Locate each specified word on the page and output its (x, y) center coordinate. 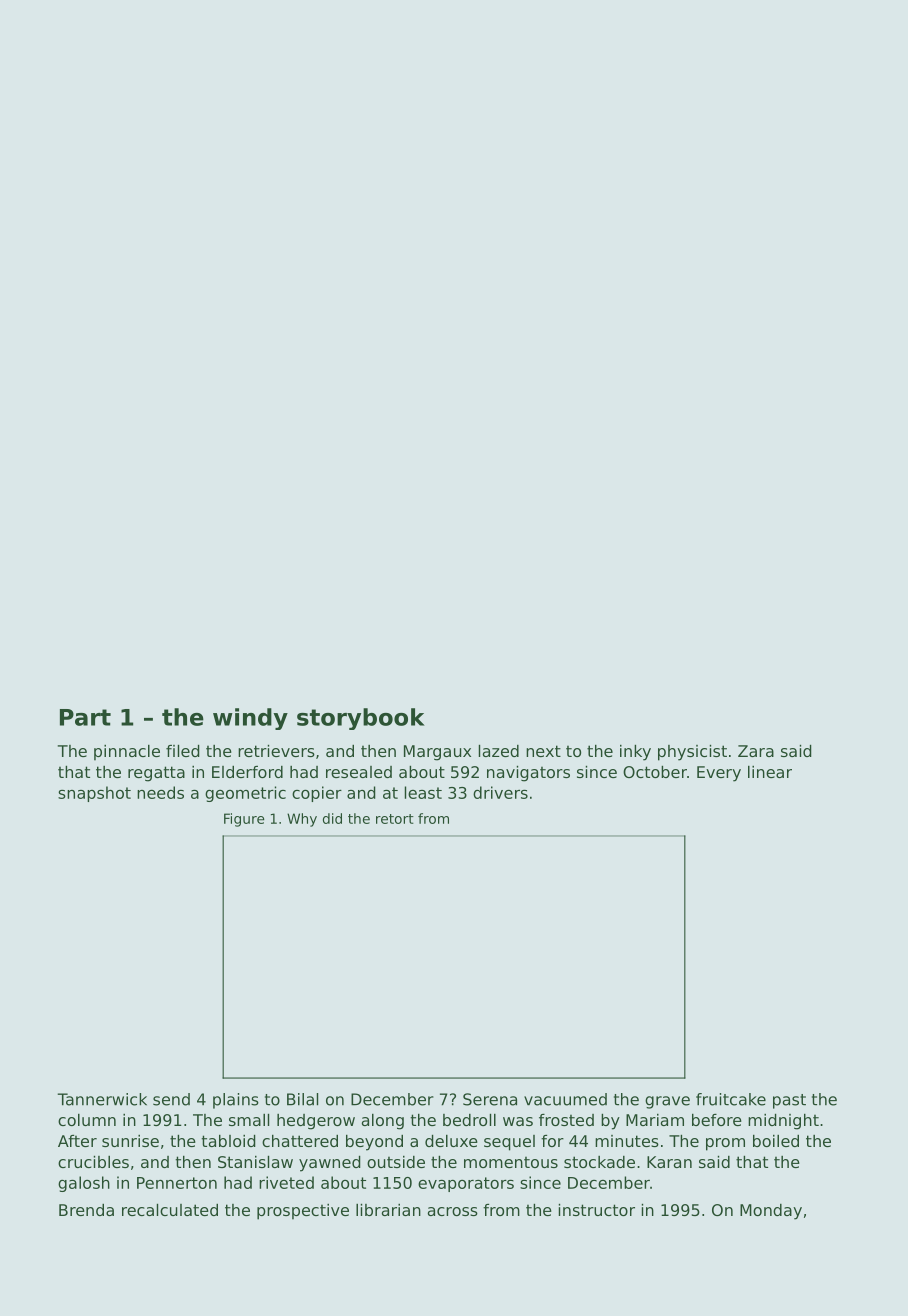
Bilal (302, 1099)
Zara (756, 751)
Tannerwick (102, 1099)
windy (250, 719)
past (789, 1101)
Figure (244, 820)
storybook (361, 719)
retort (395, 819)
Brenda (86, 1210)
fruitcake (731, 1099)
